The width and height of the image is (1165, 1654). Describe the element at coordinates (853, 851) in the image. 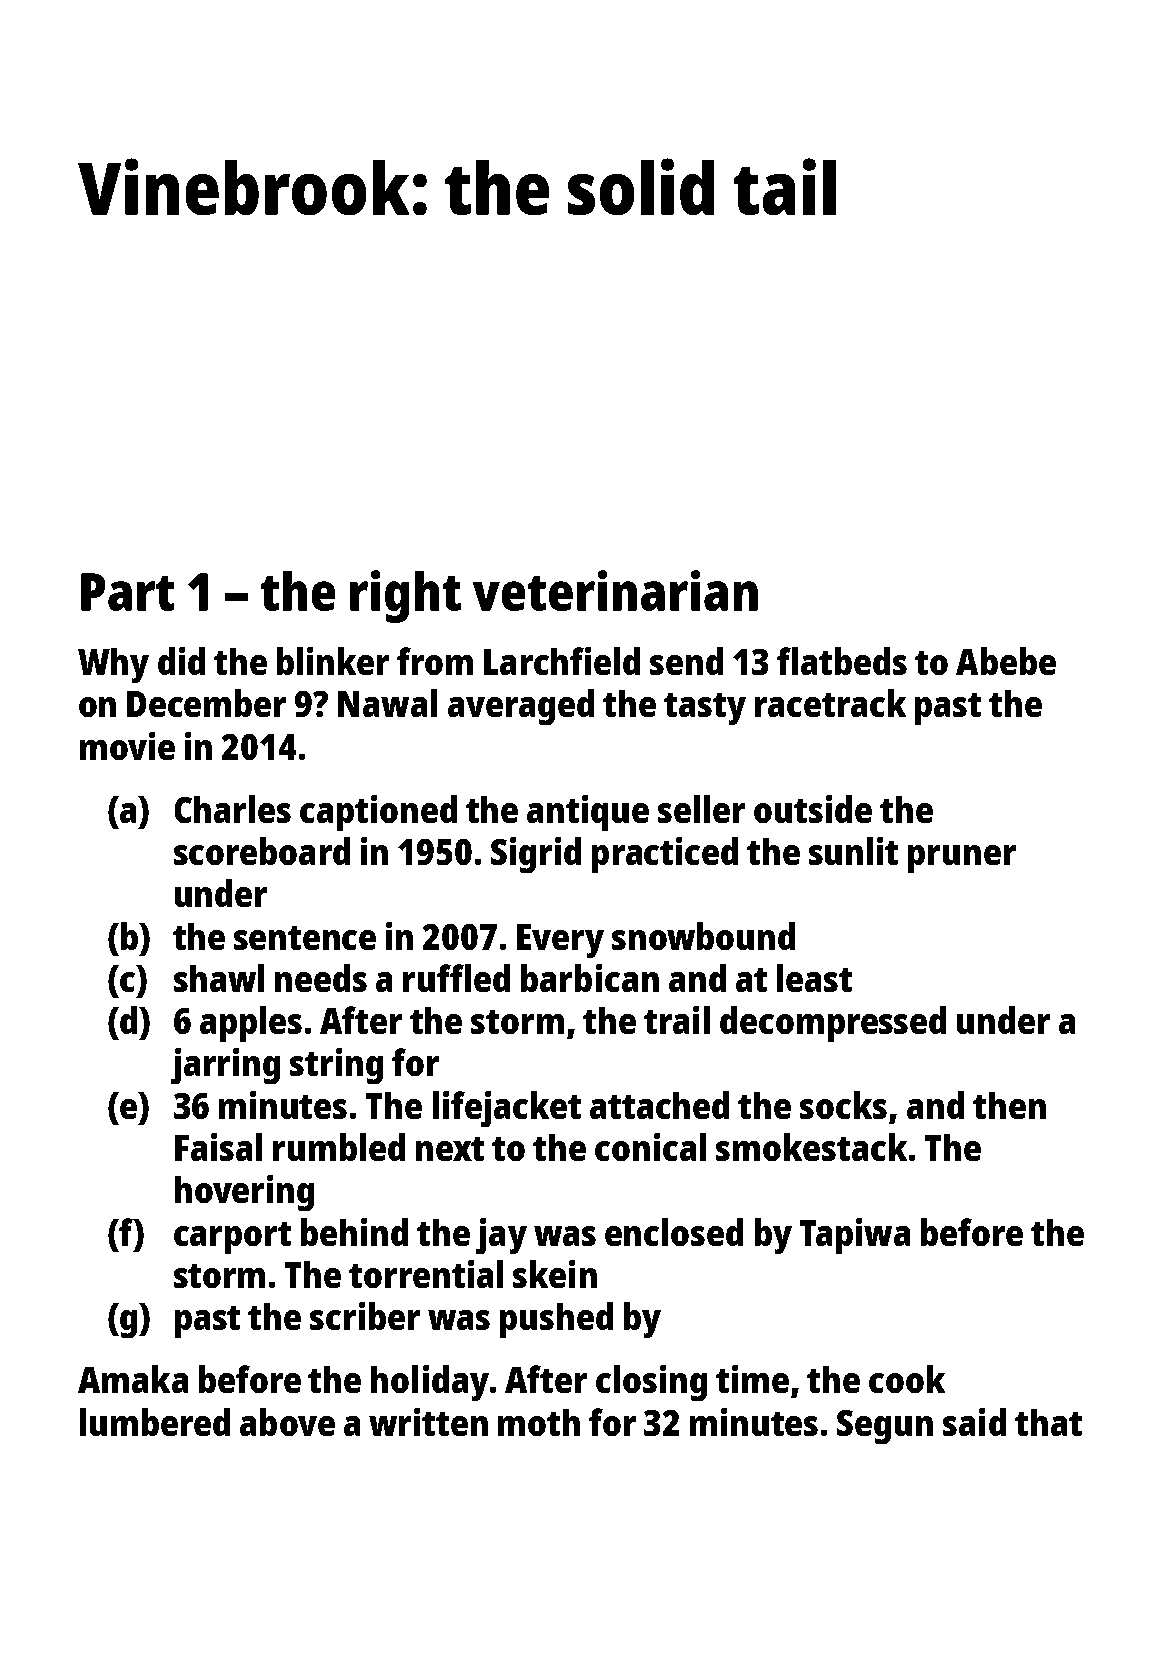

I see `sunlit` at that location.
